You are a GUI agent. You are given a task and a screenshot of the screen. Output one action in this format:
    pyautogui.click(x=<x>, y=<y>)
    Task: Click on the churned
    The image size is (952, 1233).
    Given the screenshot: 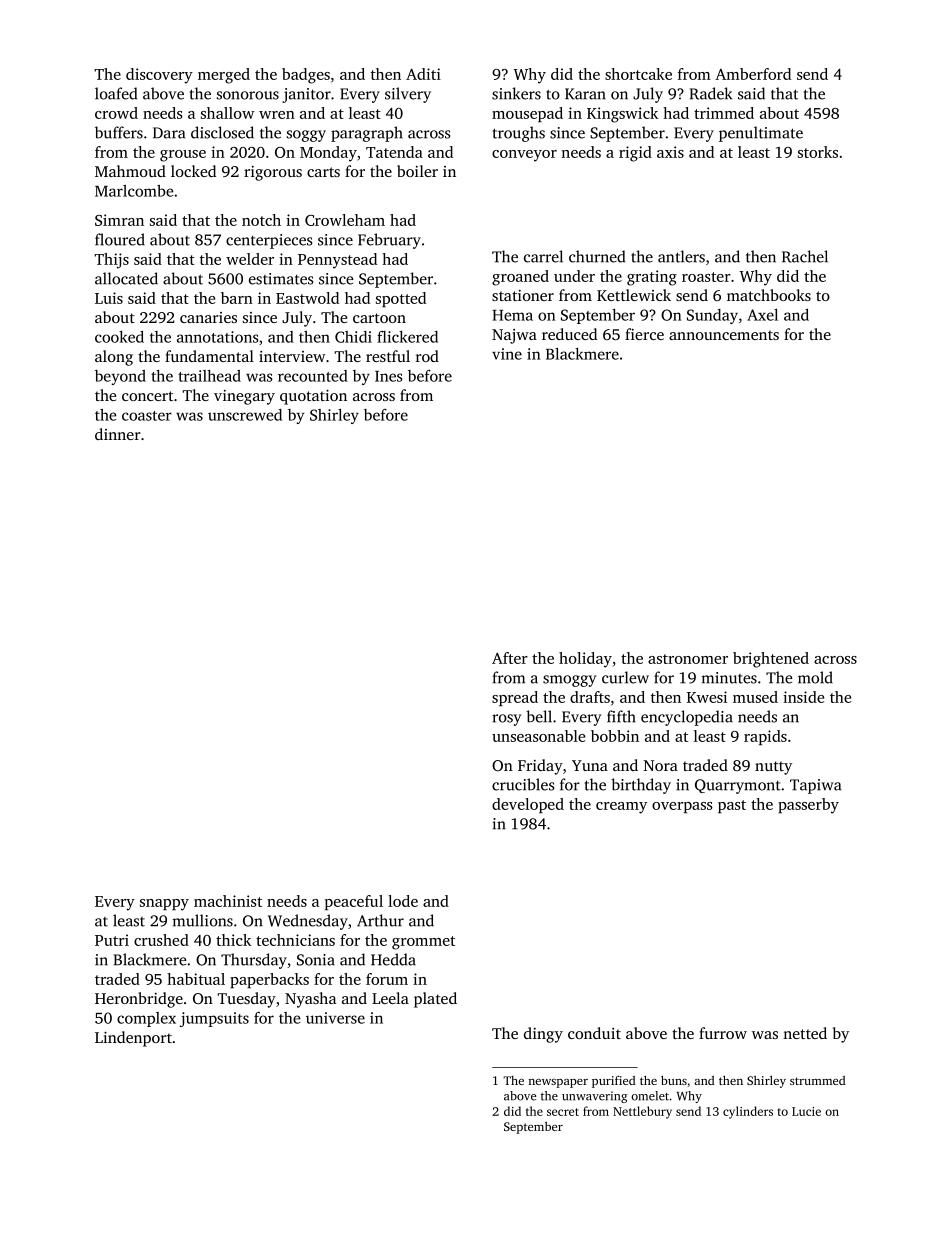 What is the action you would take?
    pyautogui.click(x=597, y=256)
